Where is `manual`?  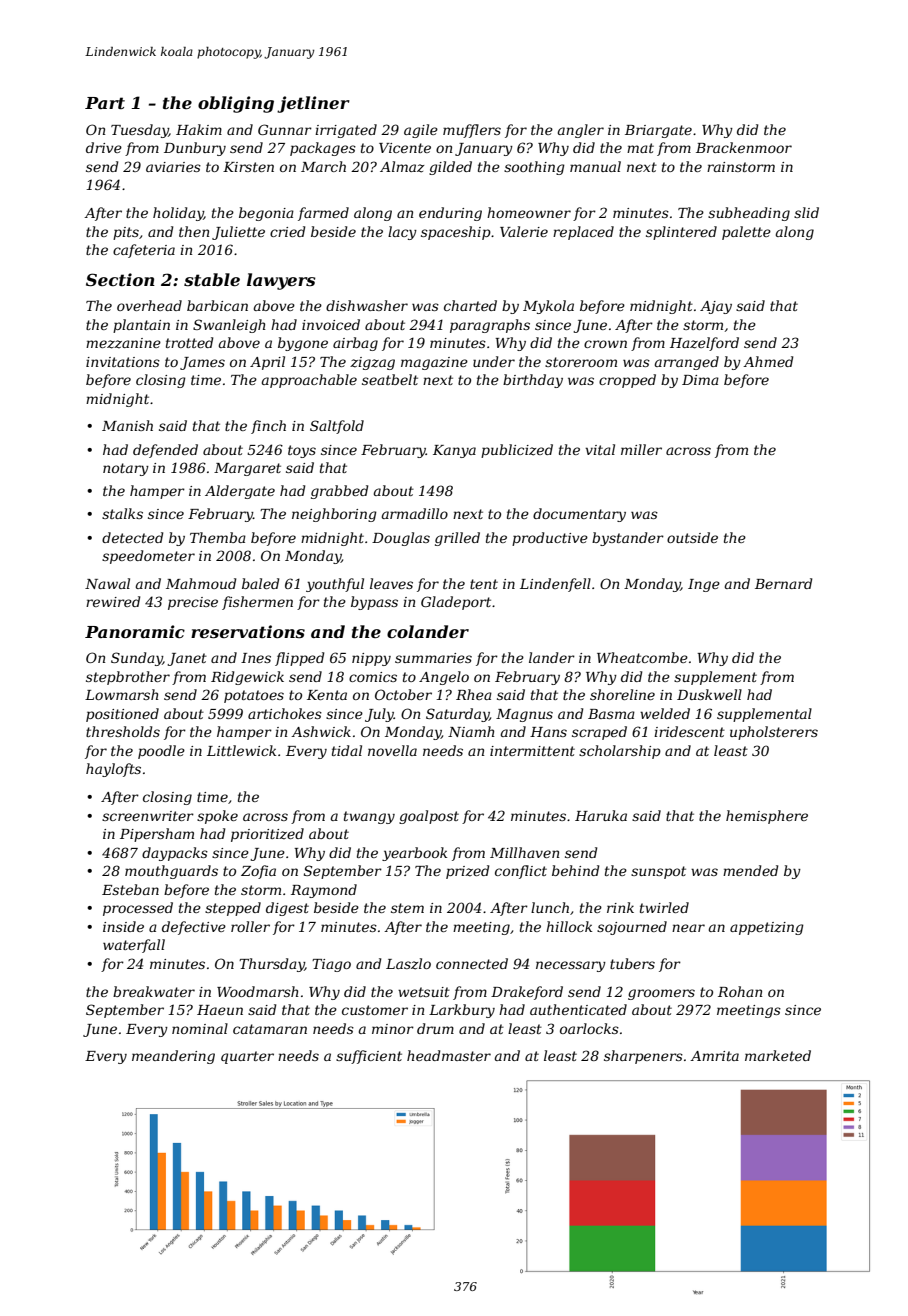 manual is located at coordinates (595, 166).
